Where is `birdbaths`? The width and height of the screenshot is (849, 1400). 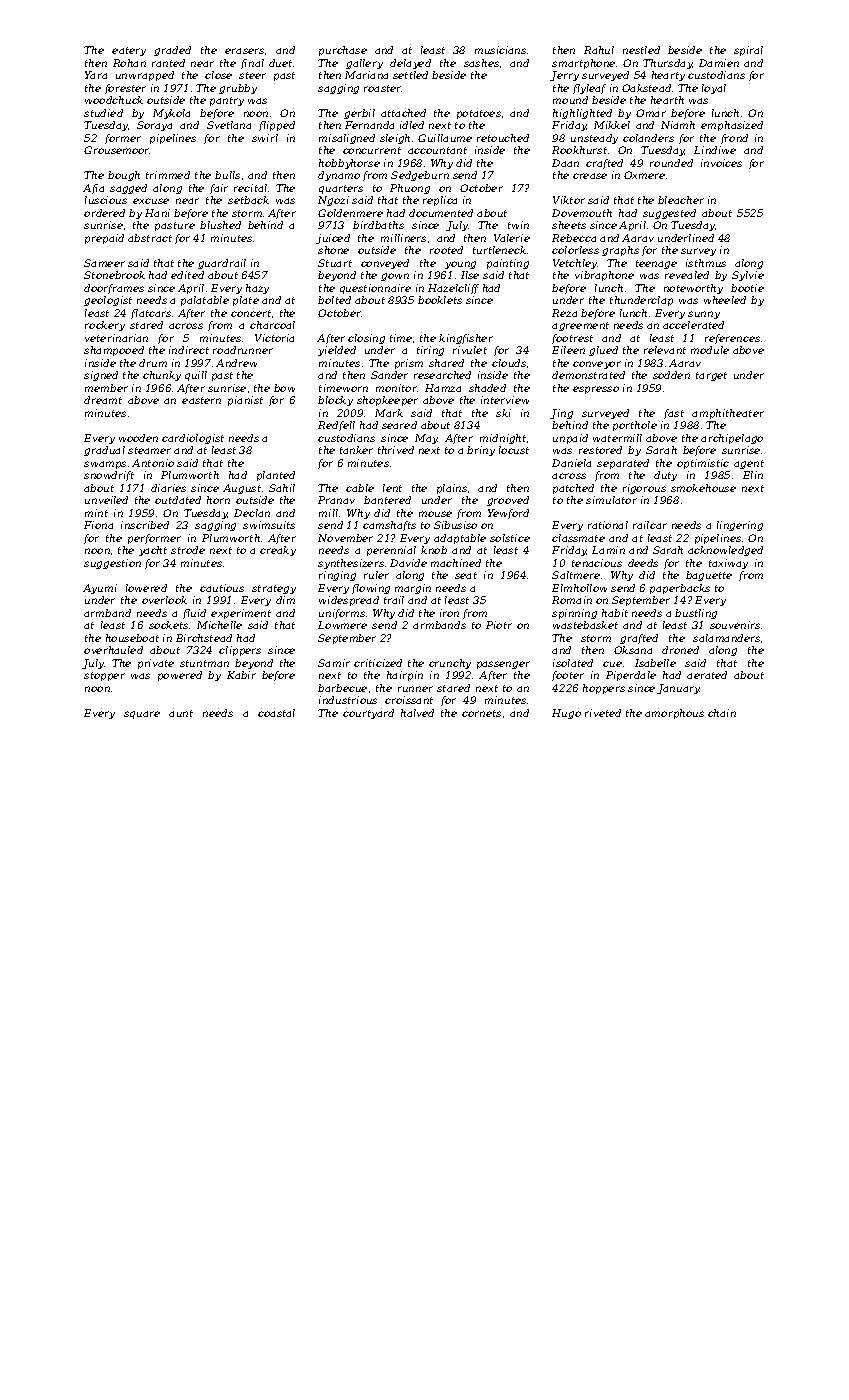
birdbaths is located at coordinates (378, 225).
